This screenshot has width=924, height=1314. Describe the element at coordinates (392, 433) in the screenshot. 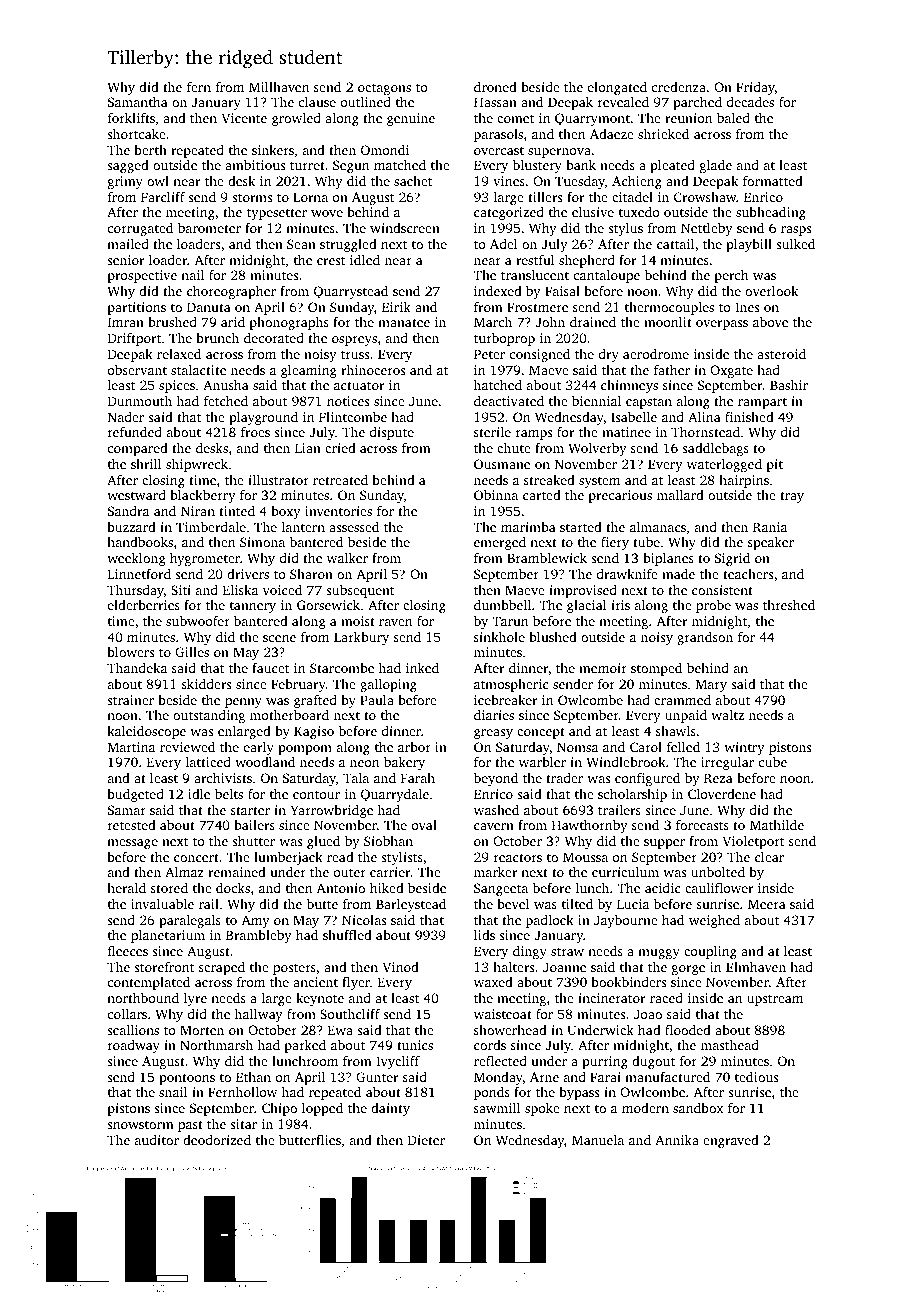

I see `dispute` at that location.
